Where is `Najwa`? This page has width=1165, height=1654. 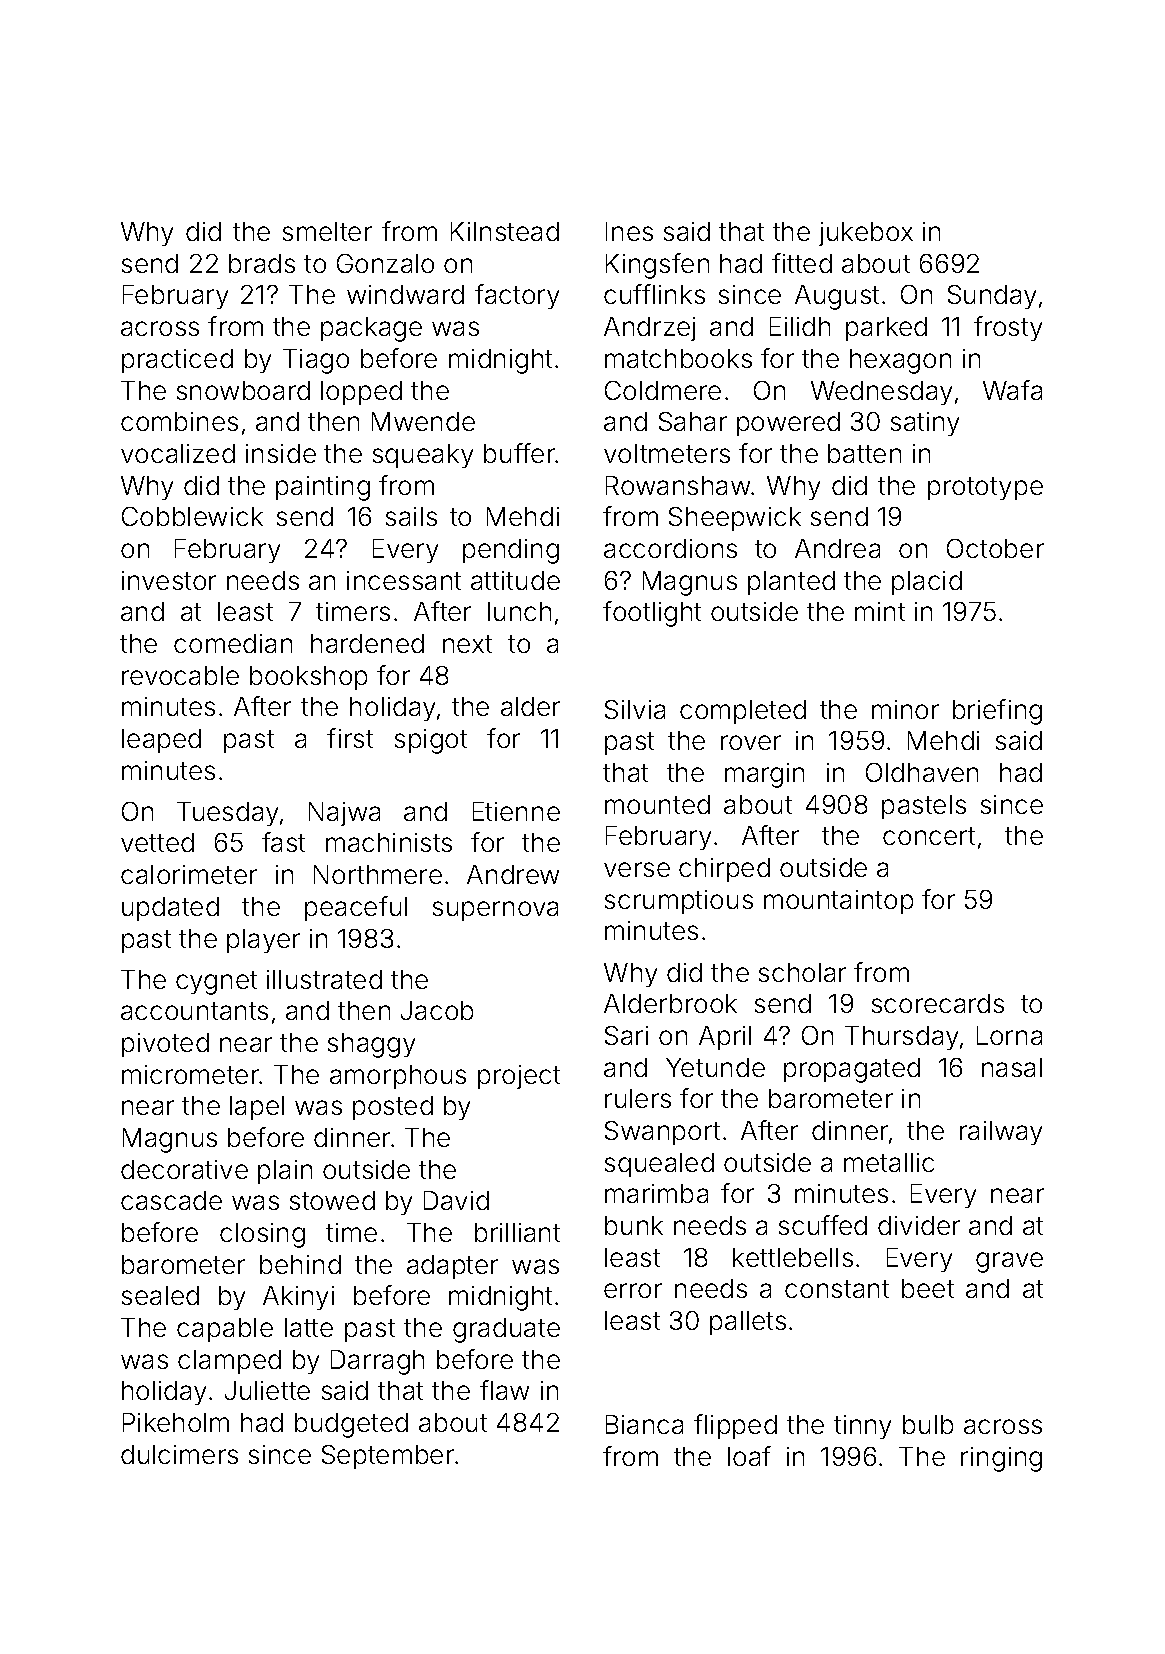 Najwa is located at coordinates (344, 814).
